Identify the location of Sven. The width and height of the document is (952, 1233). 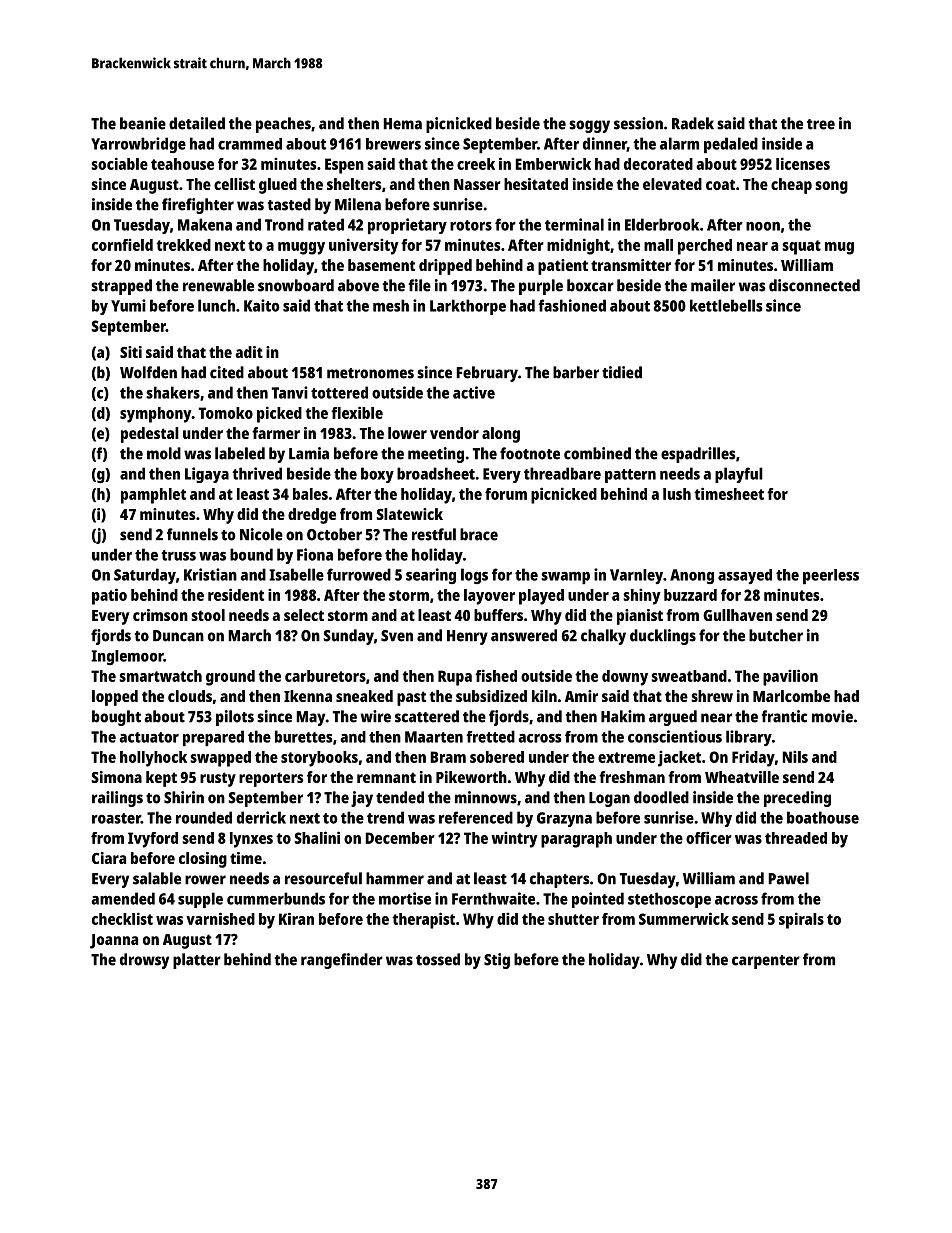
(397, 636).
